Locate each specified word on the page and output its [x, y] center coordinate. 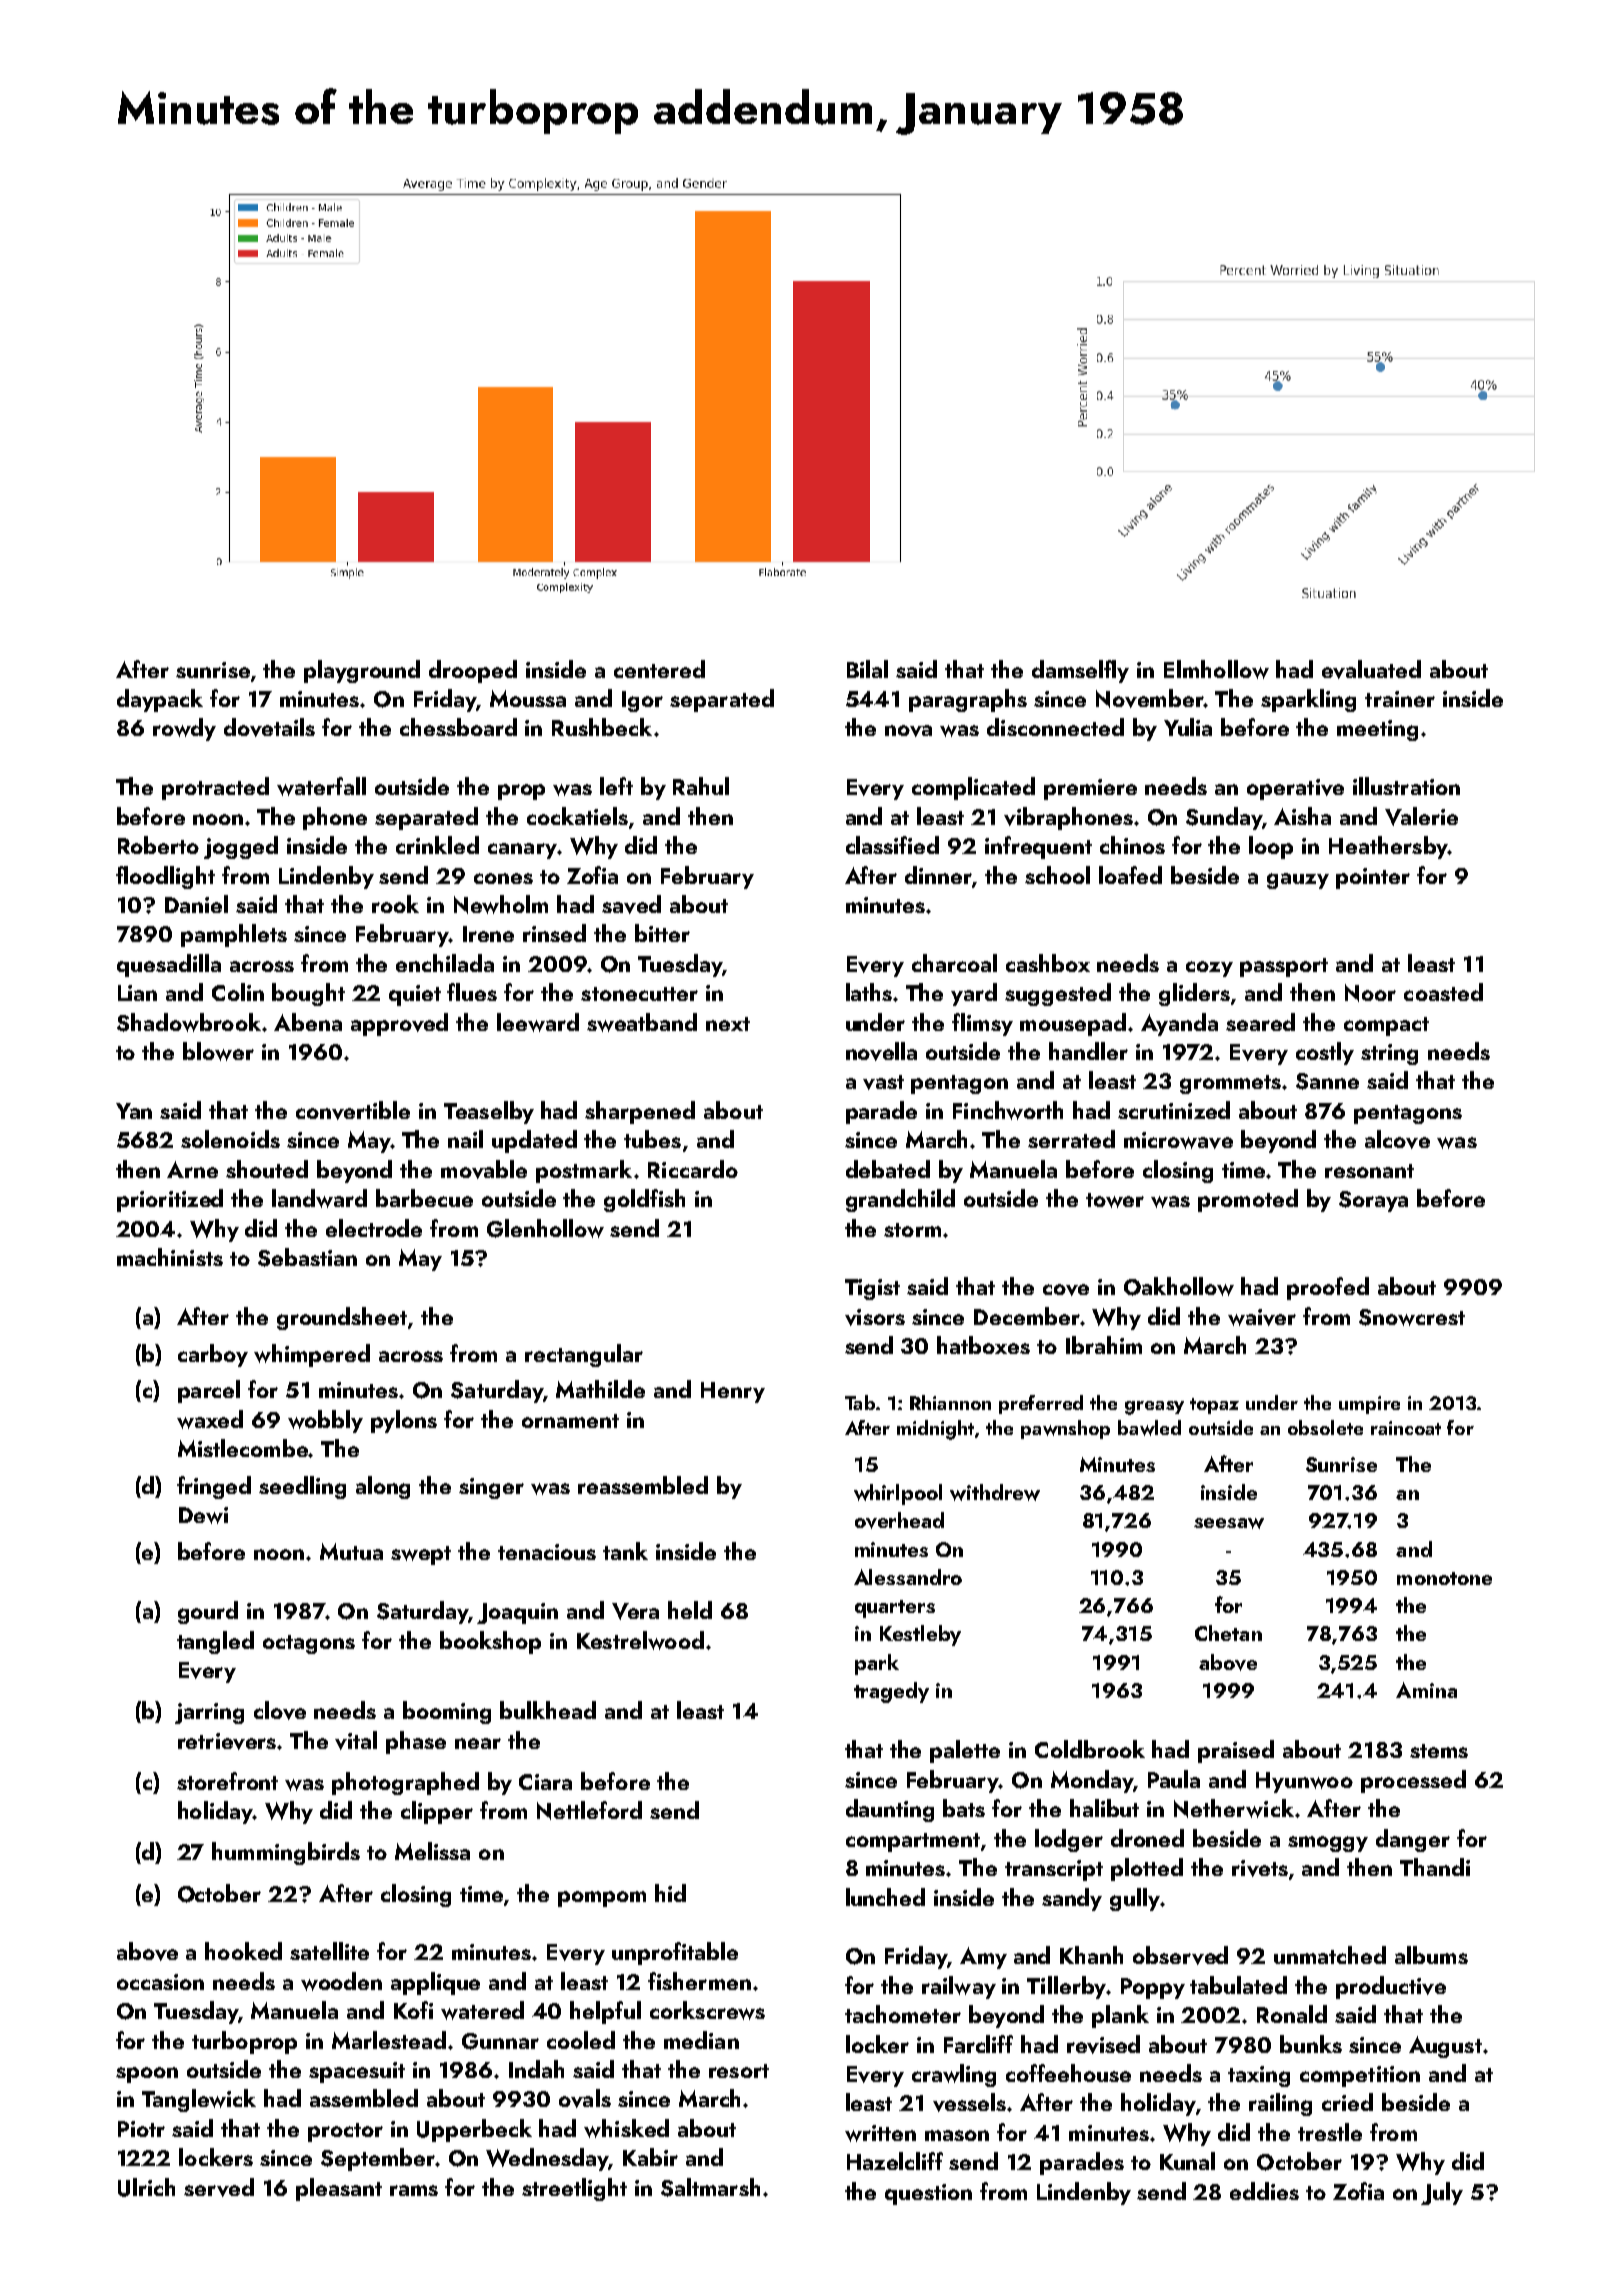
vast [883, 1082]
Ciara [545, 1782]
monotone [1444, 1578]
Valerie [1421, 816]
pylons [404, 1421]
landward [319, 1198]
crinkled [437, 845]
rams [414, 2190]
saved [631, 904]
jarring [209, 1713]
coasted [1443, 992]
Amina [1426, 1690]
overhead [899, 1520]
